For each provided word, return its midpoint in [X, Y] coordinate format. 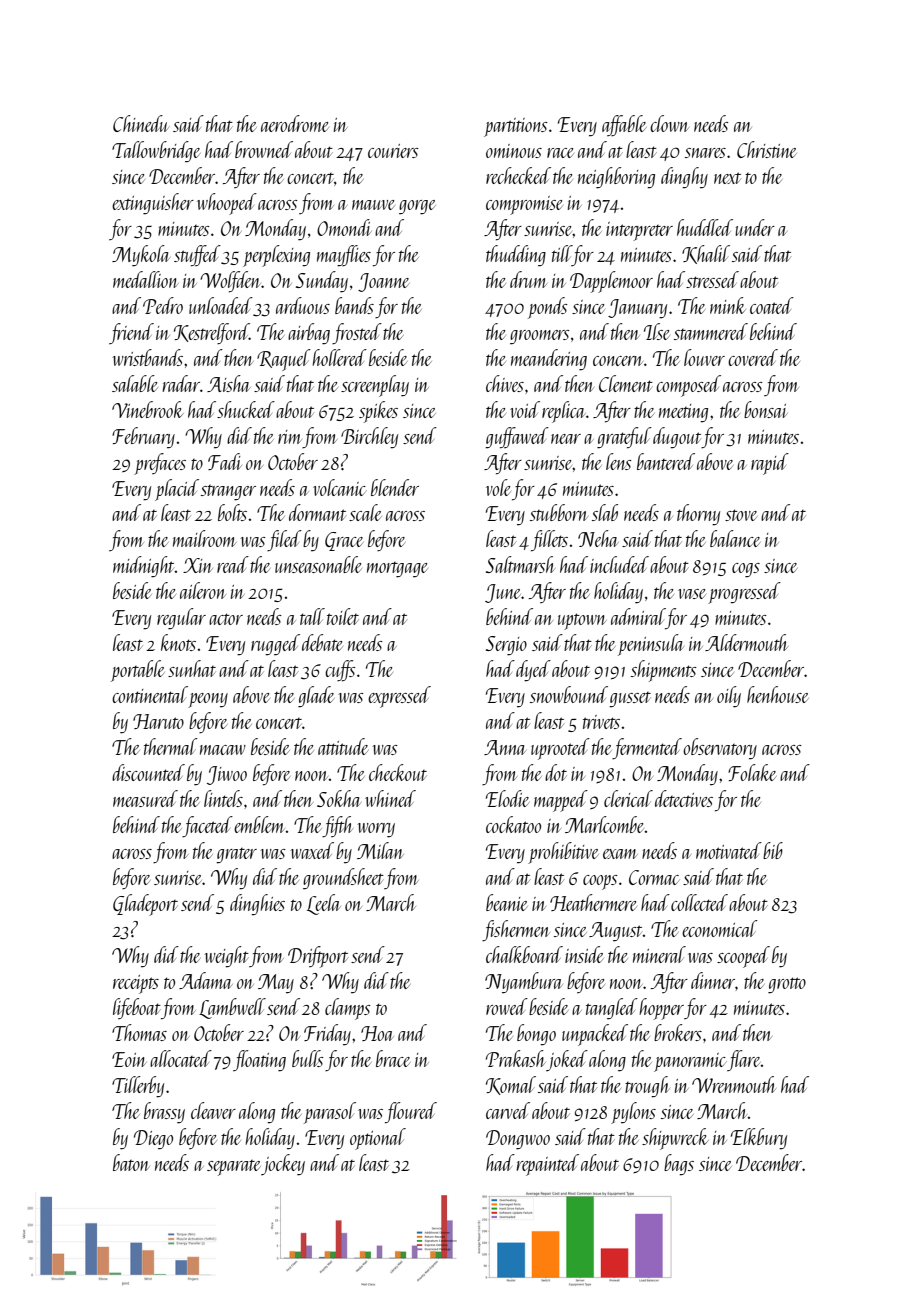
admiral [638, 616]
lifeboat [137, 1008]
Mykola [141, 256]
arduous [303, 305]
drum [528, 279]
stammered [711, 331]
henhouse [778, 694]
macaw [223, 750]
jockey [283, 1165]
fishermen [516, 930]
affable [624, 125]
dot [556, 772]
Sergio [506, 646]
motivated [729, 850]
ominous [514, 151]
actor [226, 619]
